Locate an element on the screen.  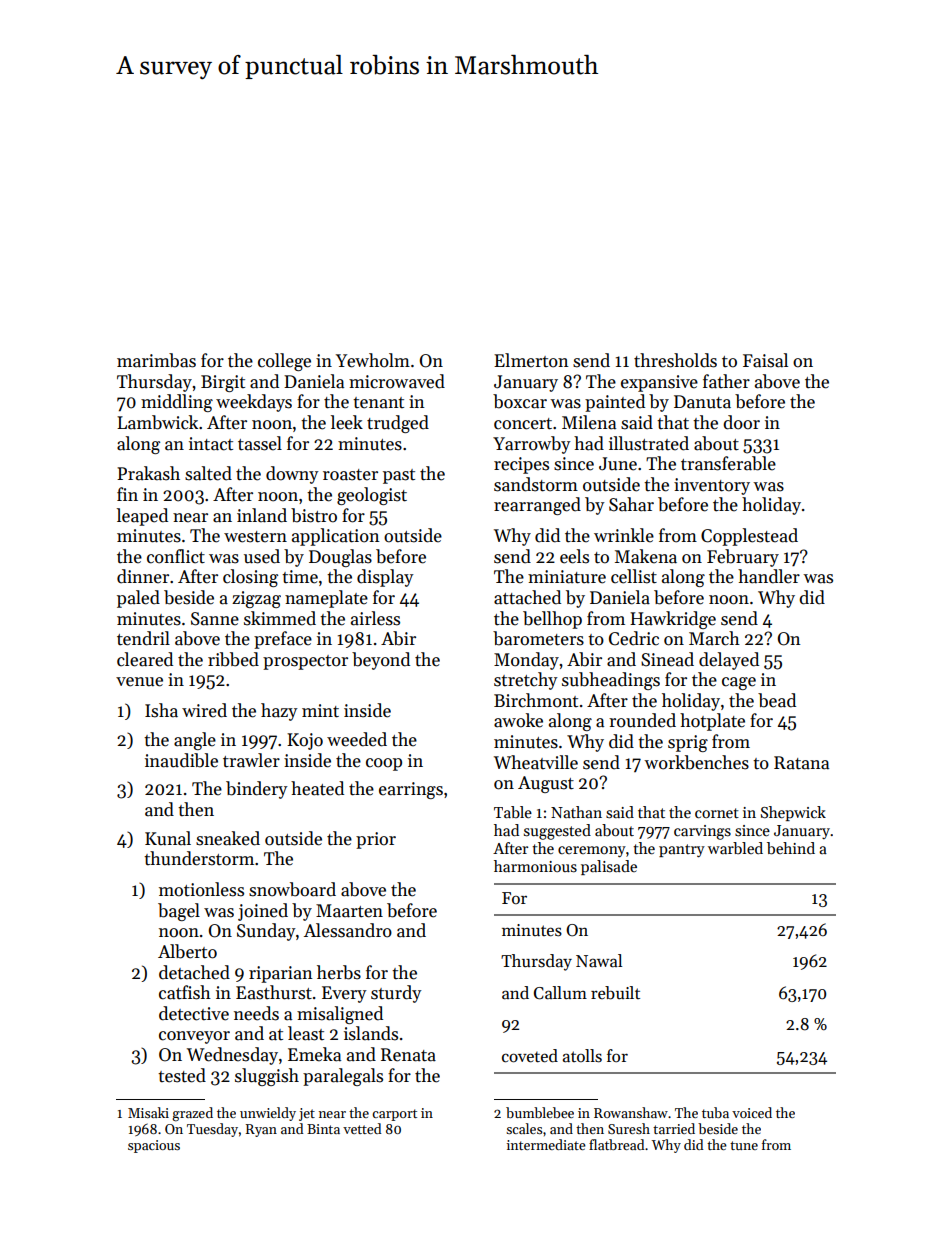
Binta is located at coordinates (323, 1129).
